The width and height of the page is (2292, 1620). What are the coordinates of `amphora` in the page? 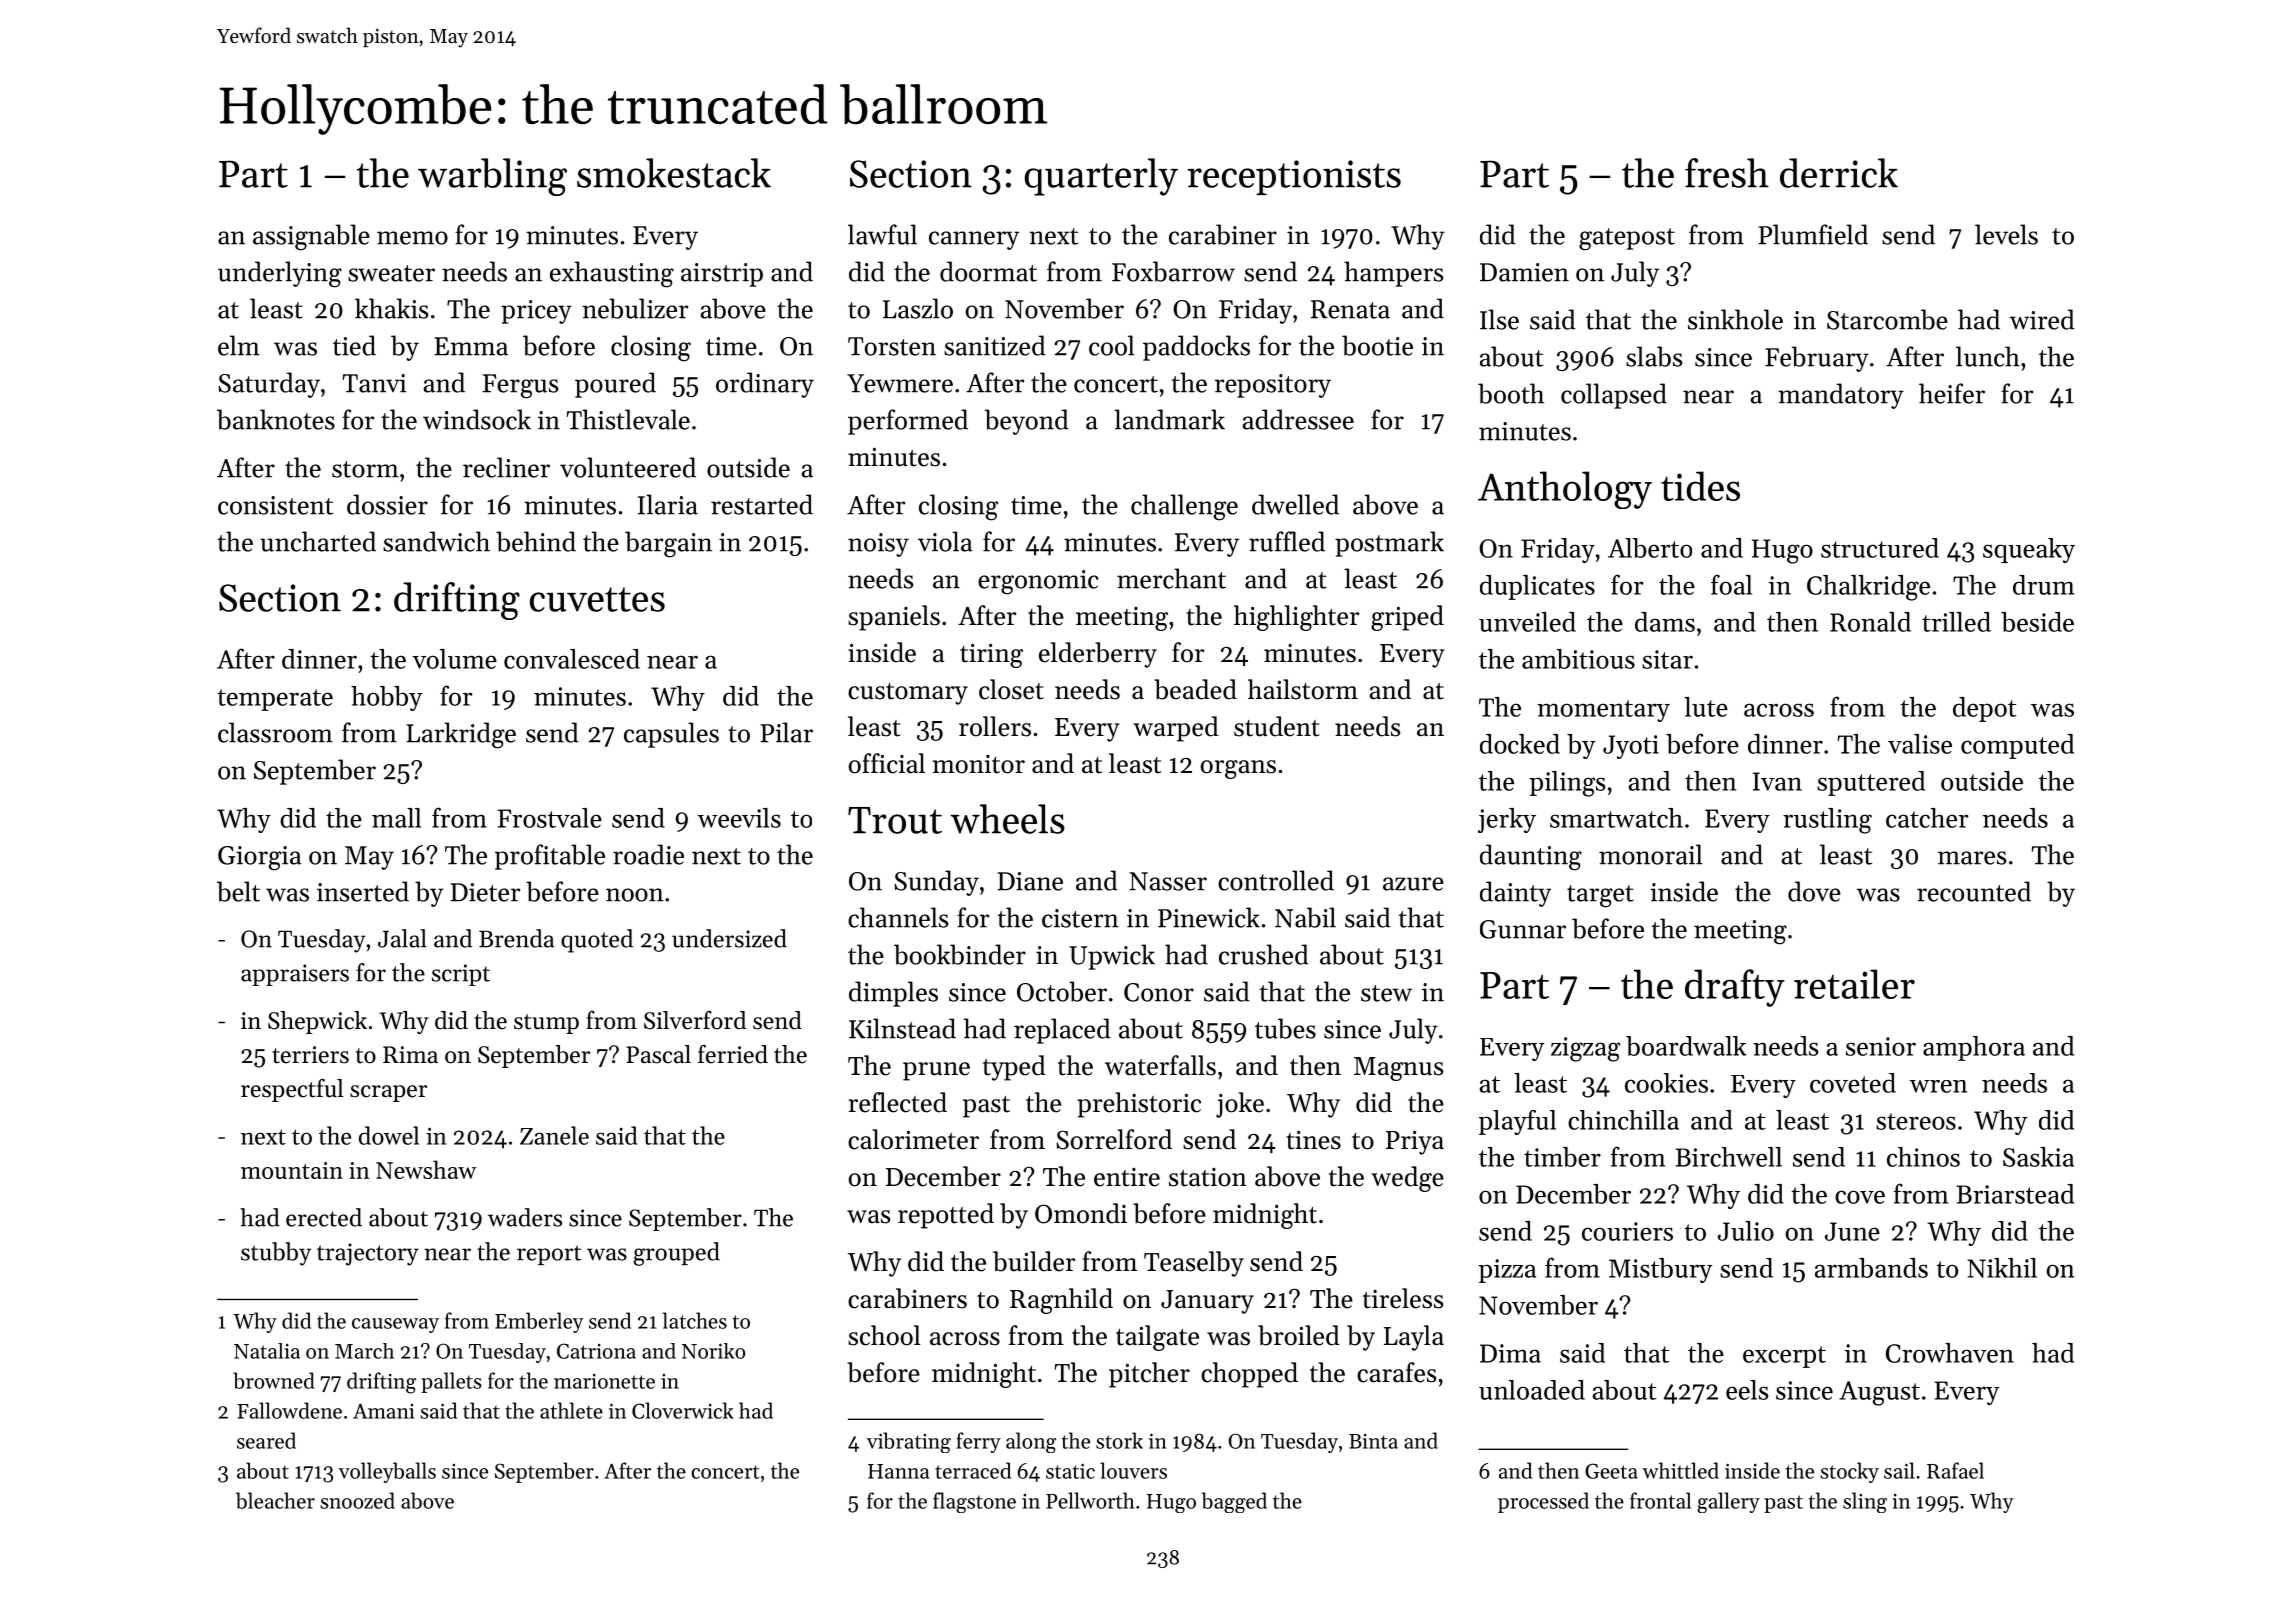 It's located at (1974, 1048).
